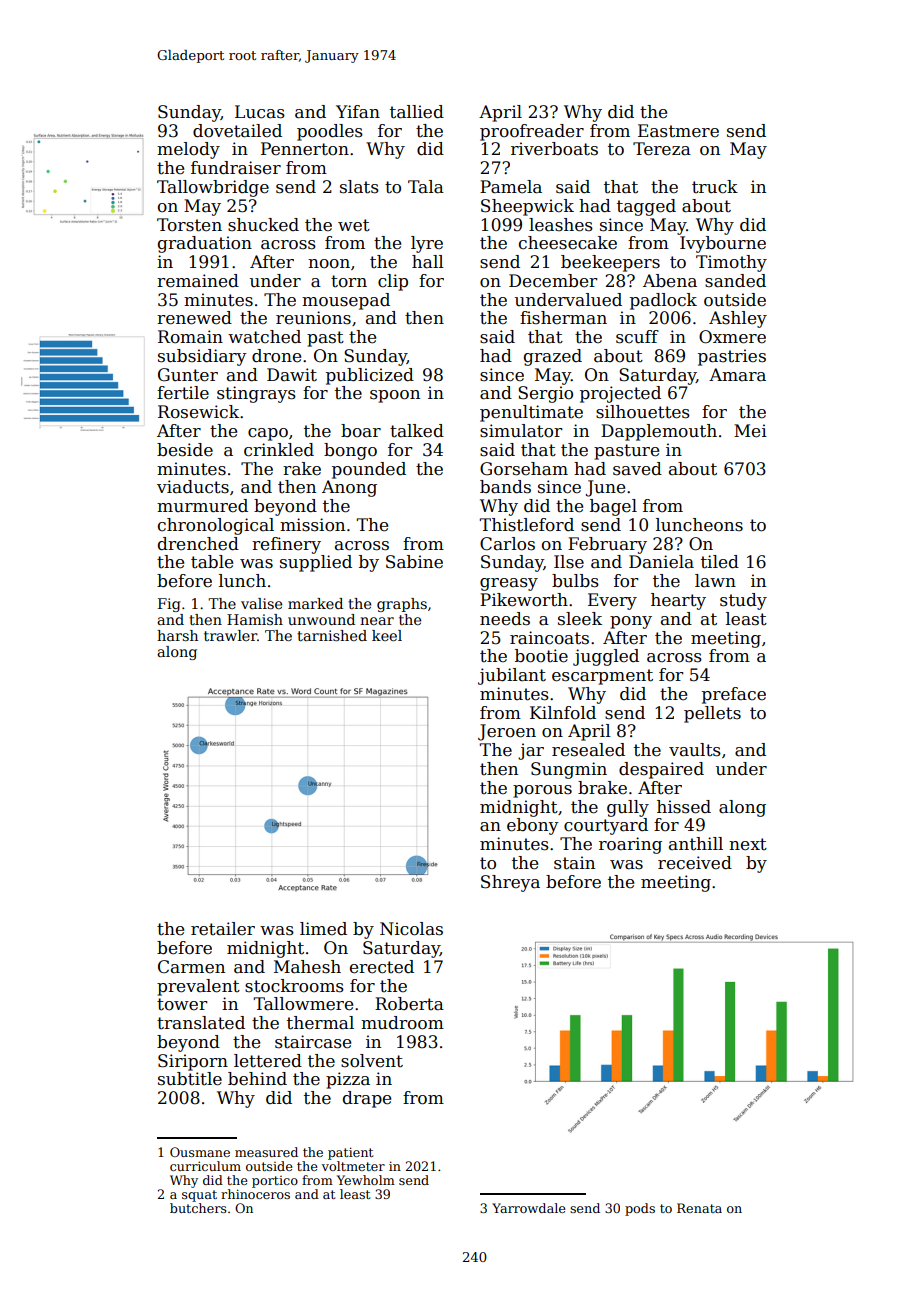 The height and width of the screenshot is (1311, 924). Describe the element at coordinates (524, 469) in the screenshot. I see `Gorseham` at that location.
